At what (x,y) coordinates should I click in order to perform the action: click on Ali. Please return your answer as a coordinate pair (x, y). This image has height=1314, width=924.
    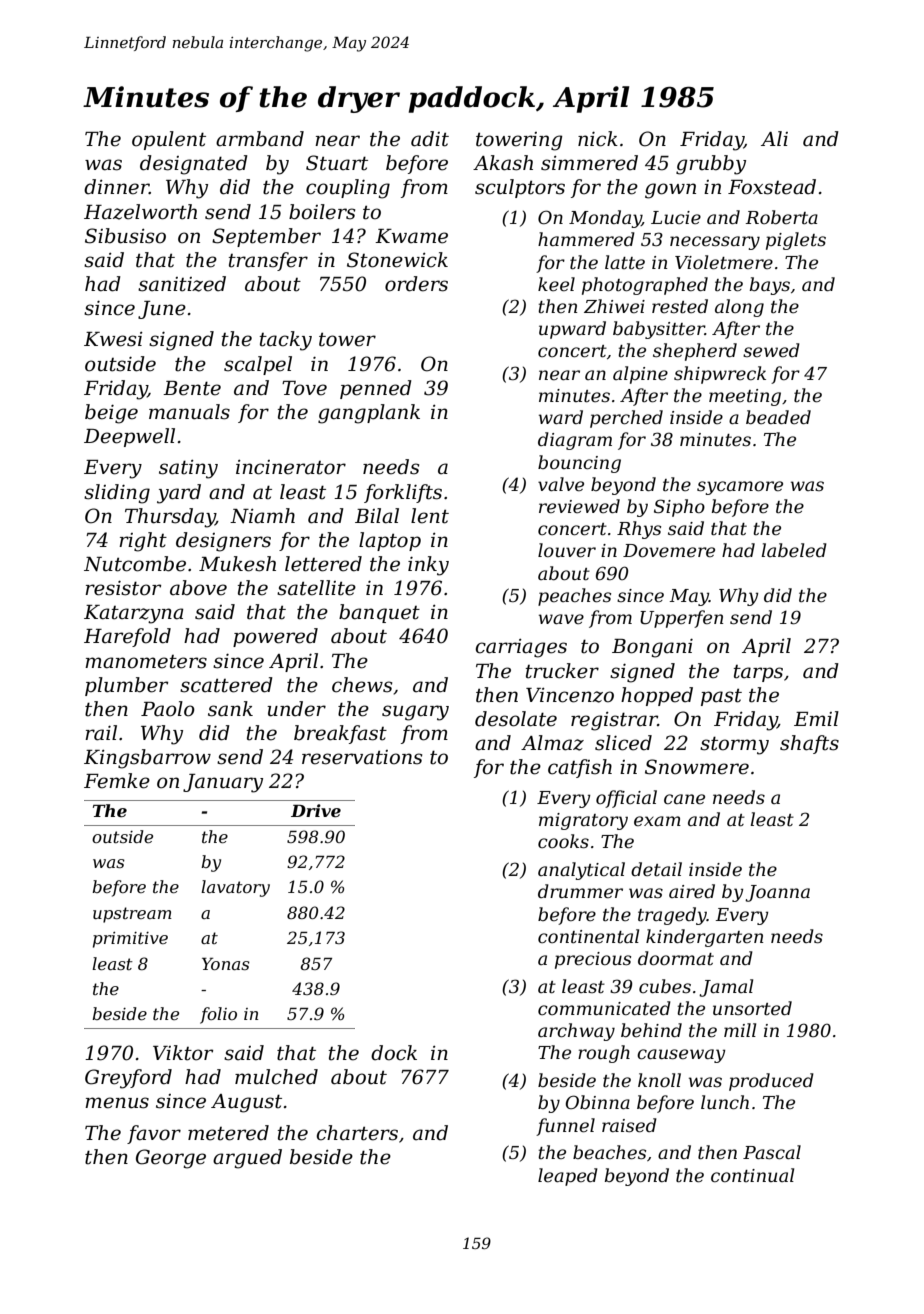
    Looking at the image, I should click on (774, 138).
